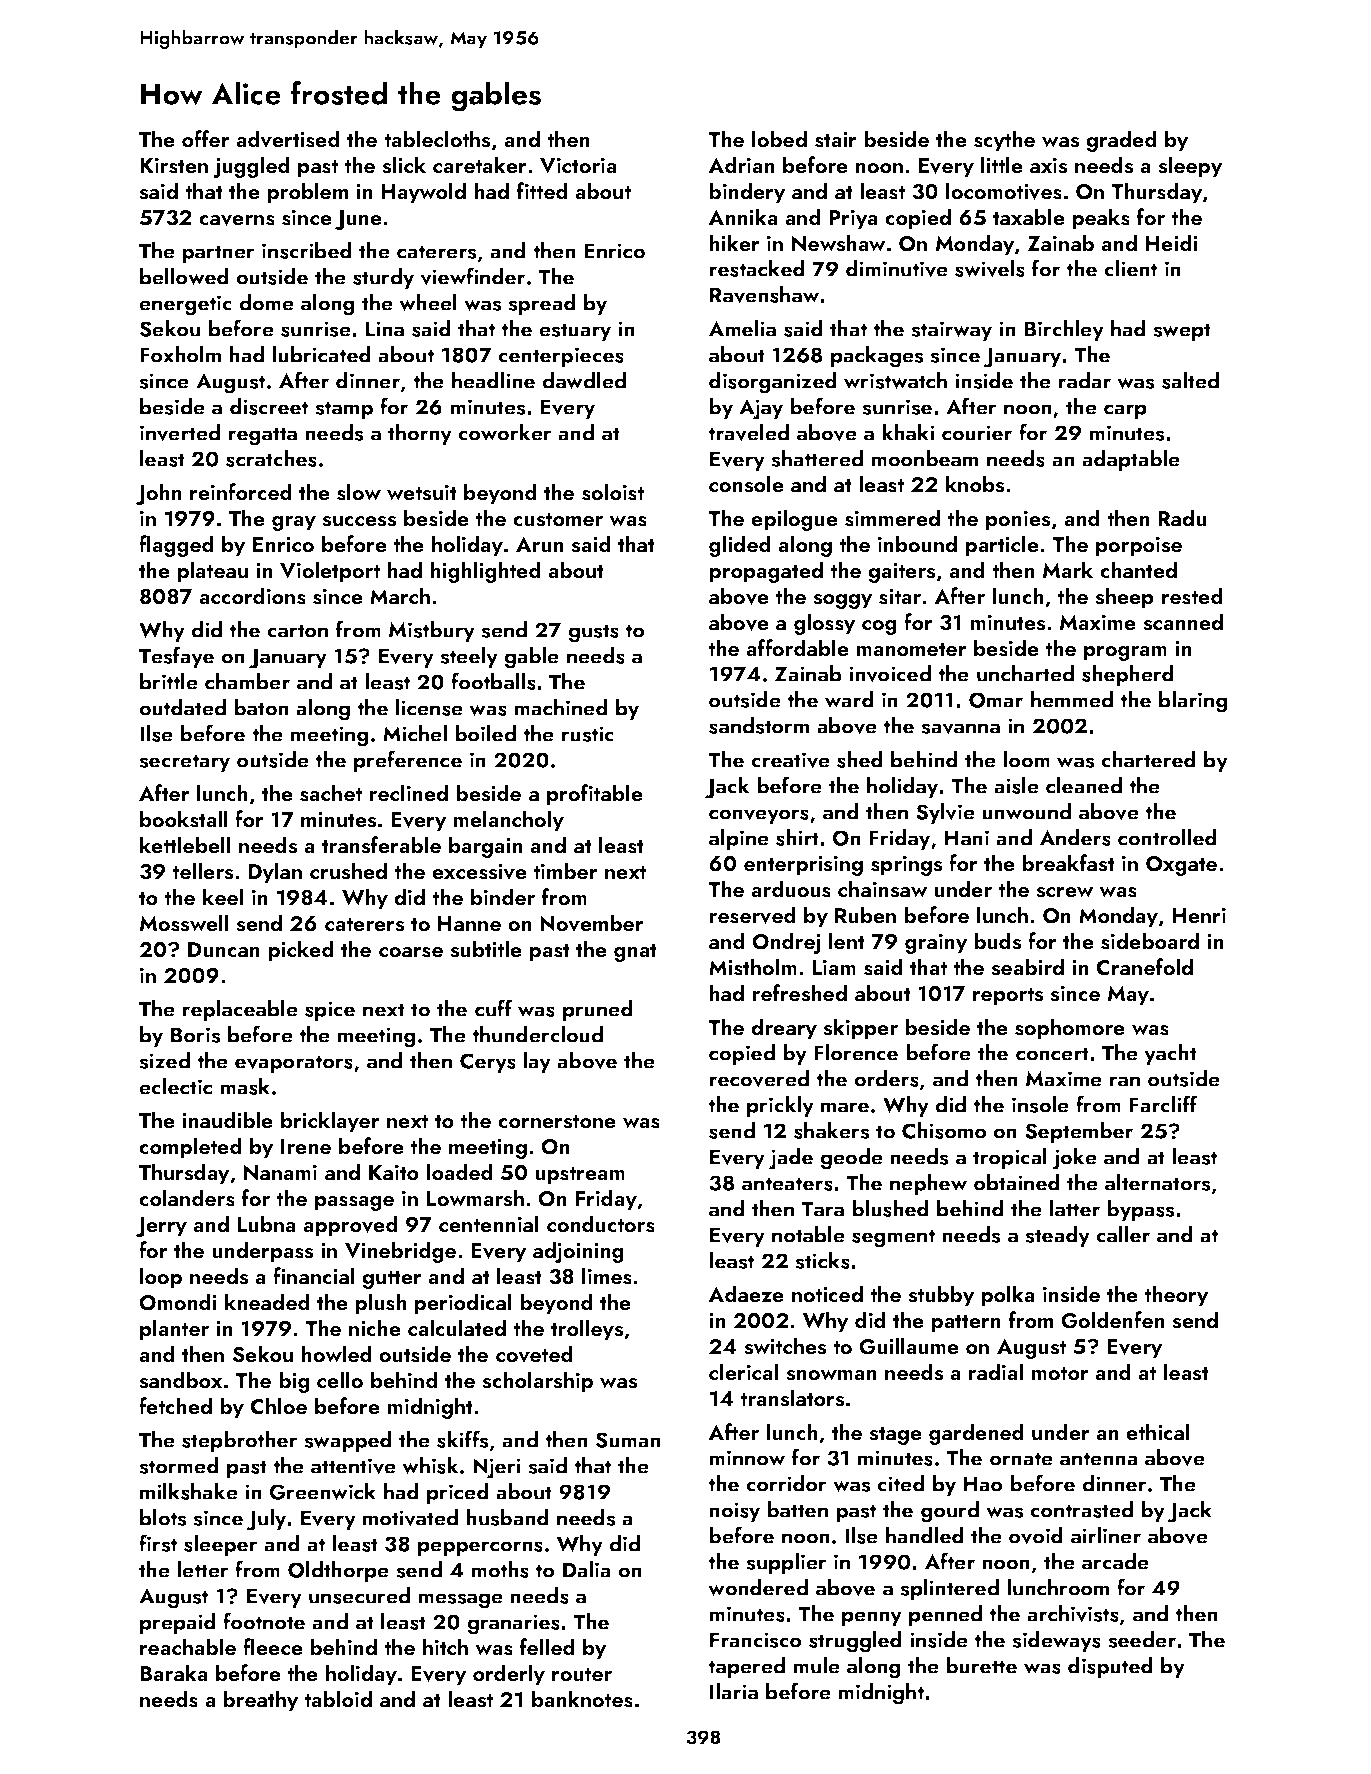  What do you see at coordinates (1142, 1639) in the screenshot?
I see `seeder` at bounding box center [1142, 1639].
